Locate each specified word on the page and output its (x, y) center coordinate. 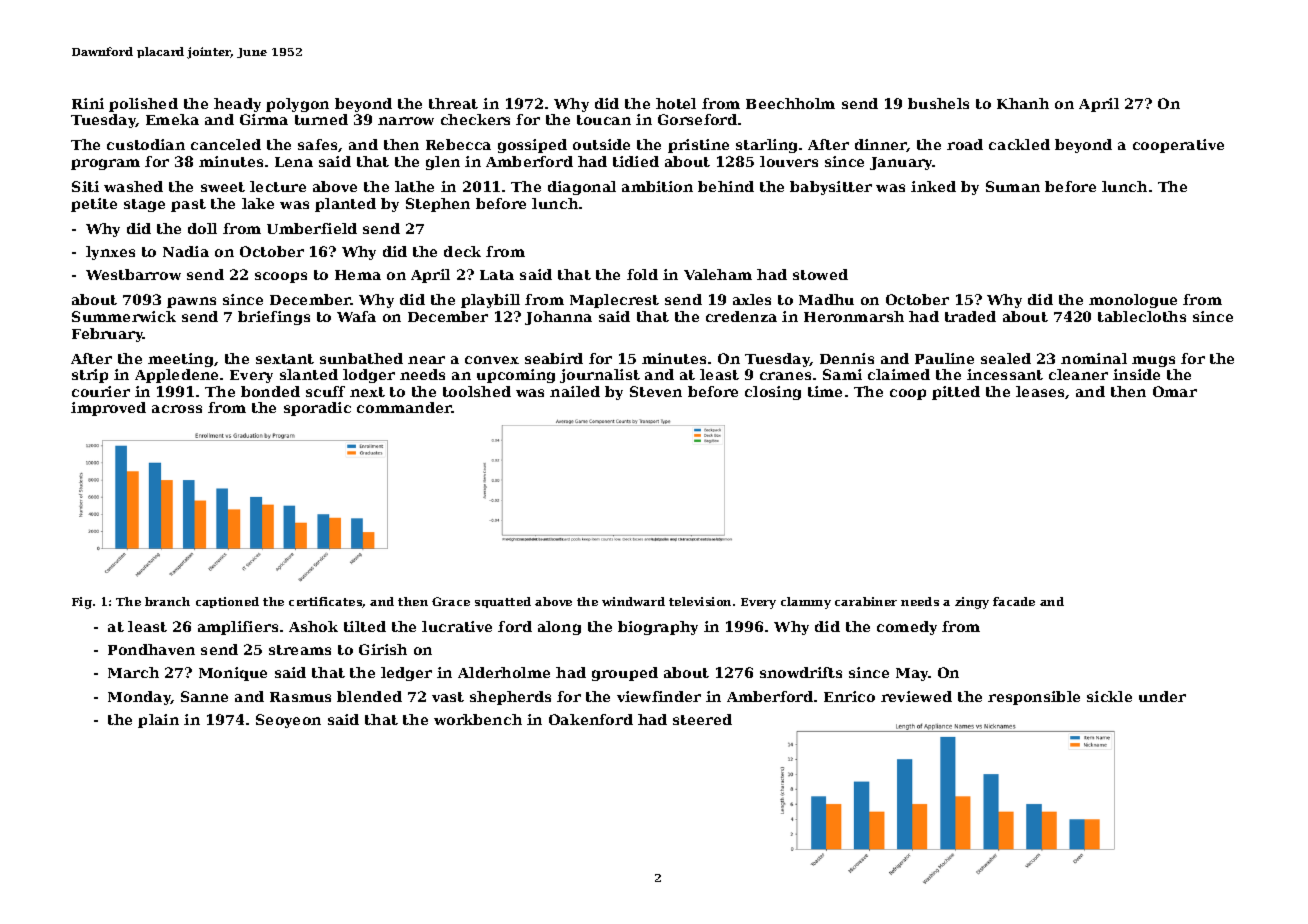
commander (404, 407)
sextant (285, 359)
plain (158, 721)
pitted (956, 393)
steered (702, 719)
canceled (226, 144)
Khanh (1023, 103)
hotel (676, 103)
